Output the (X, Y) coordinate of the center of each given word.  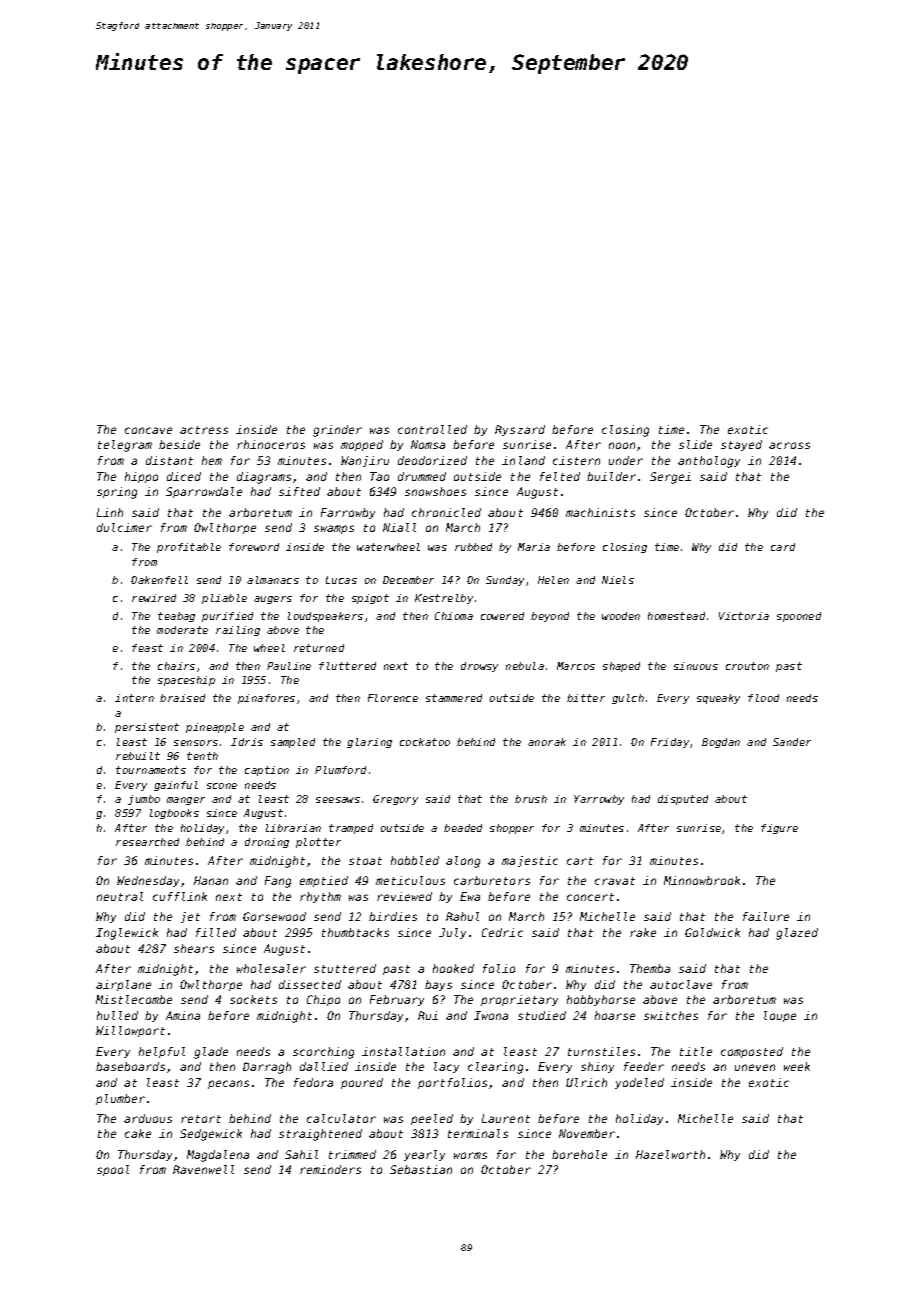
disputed (683, 800)
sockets (253, 999)
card (783, 547)
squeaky (718, 699)
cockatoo (425, 742)
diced (184, 476)
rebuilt (138, 756)
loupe (780, 1016)
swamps (334, 529)
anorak (547, 742)
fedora (313, 1082)
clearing (495, 1068)
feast (147, 648)
